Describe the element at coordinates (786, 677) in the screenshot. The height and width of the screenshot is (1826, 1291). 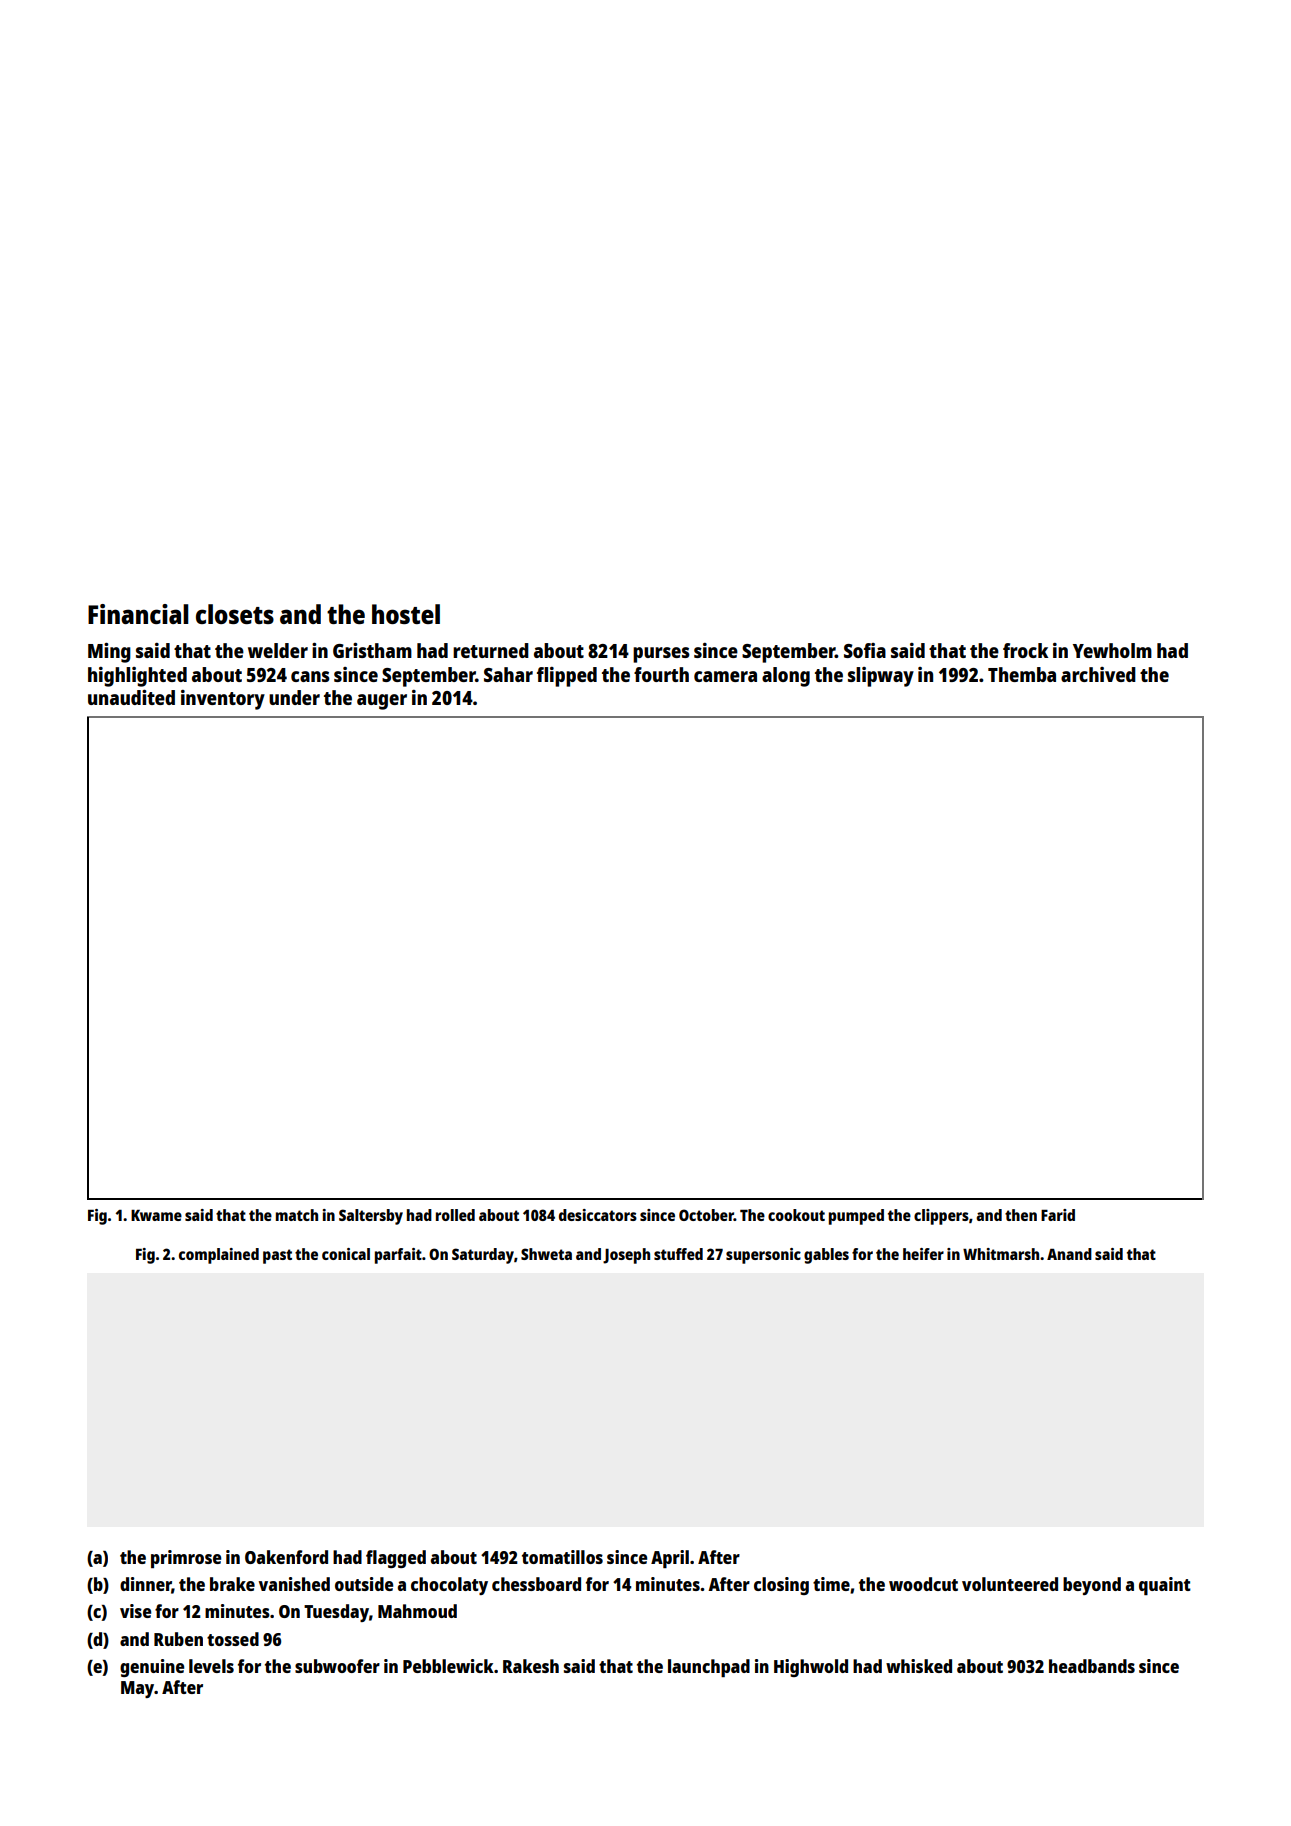
I see `along` at that location.
